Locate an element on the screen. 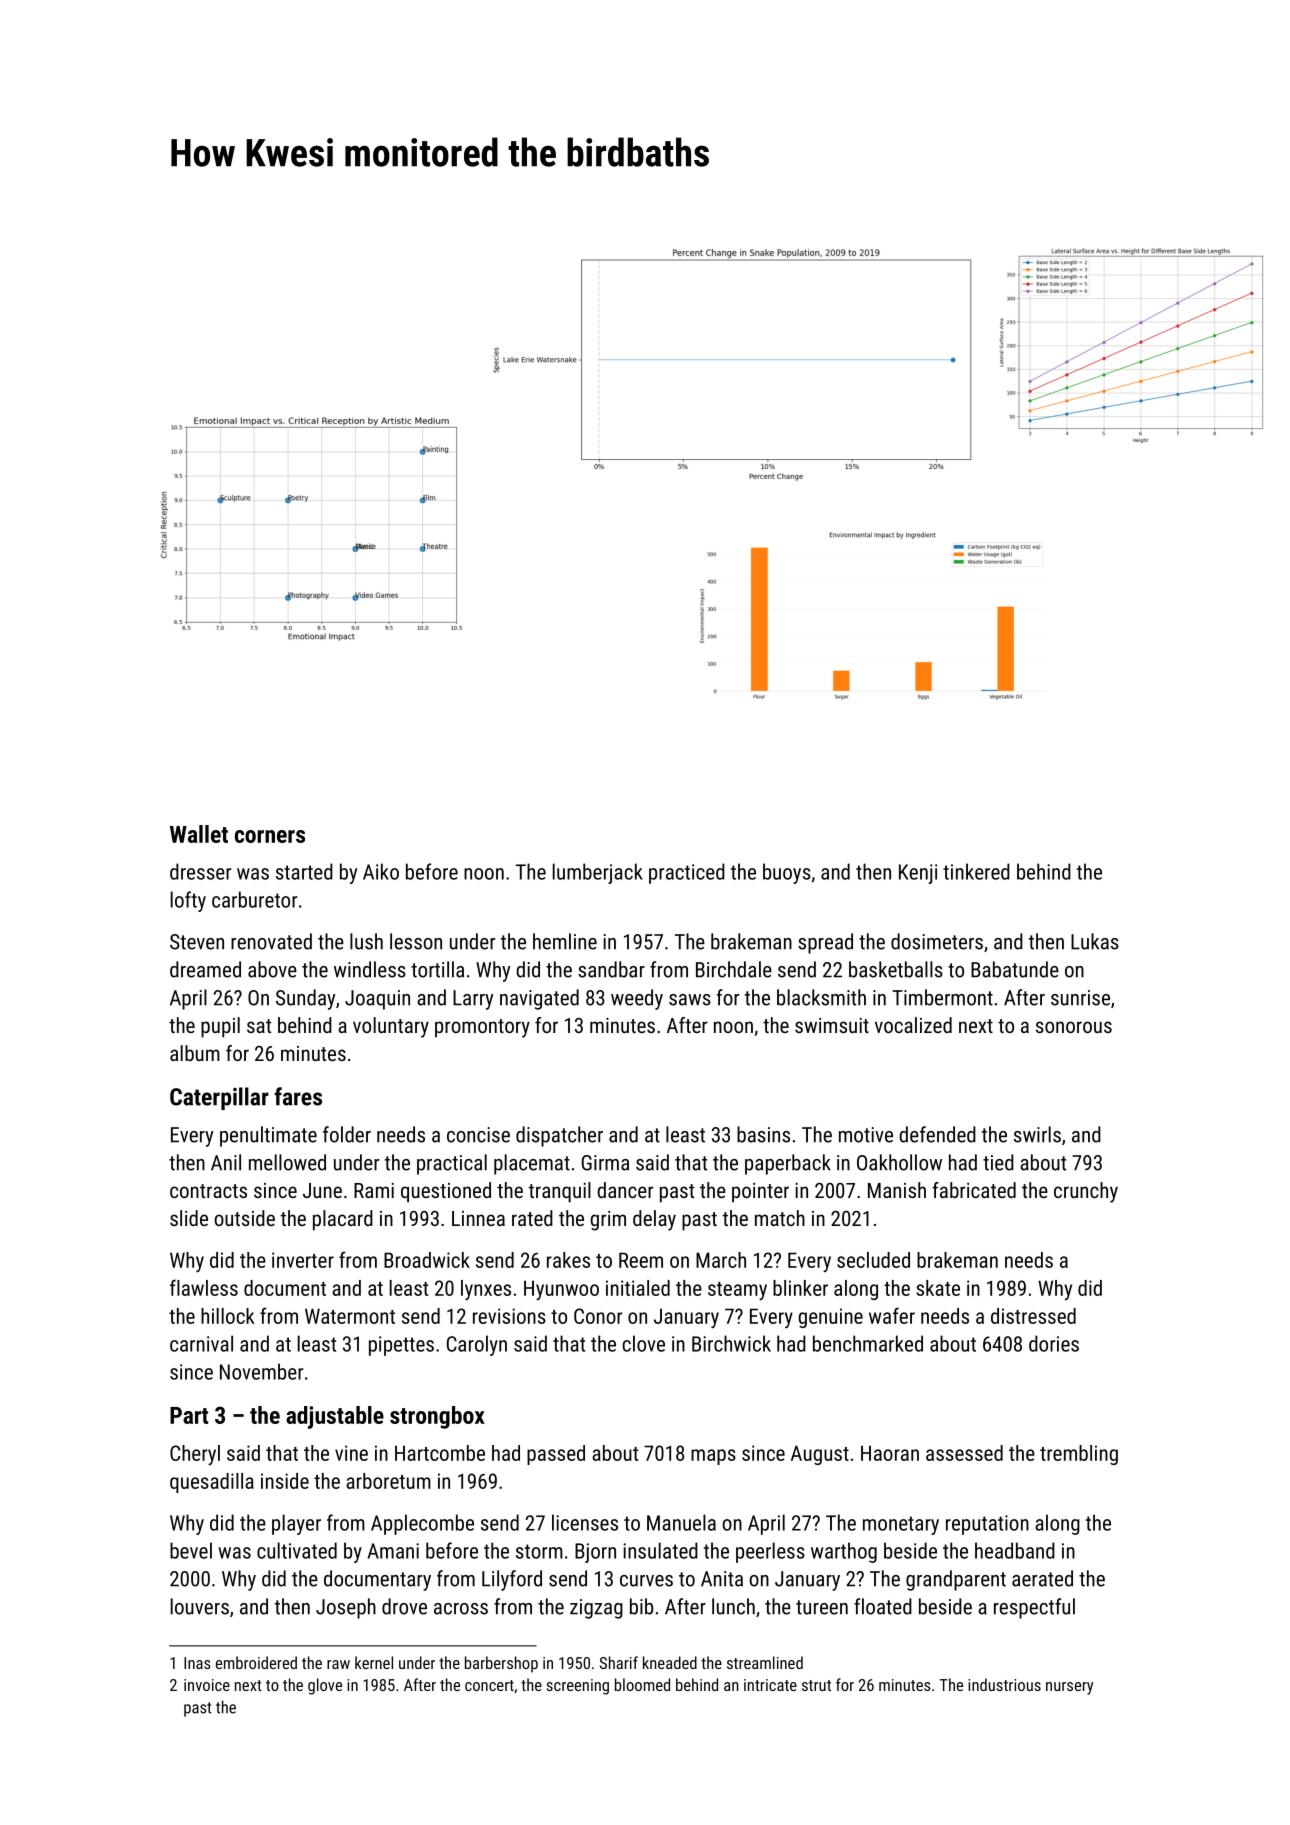 This screenshot has height=1825, width=1290. tinkered is located at coordinates (976, 871).
